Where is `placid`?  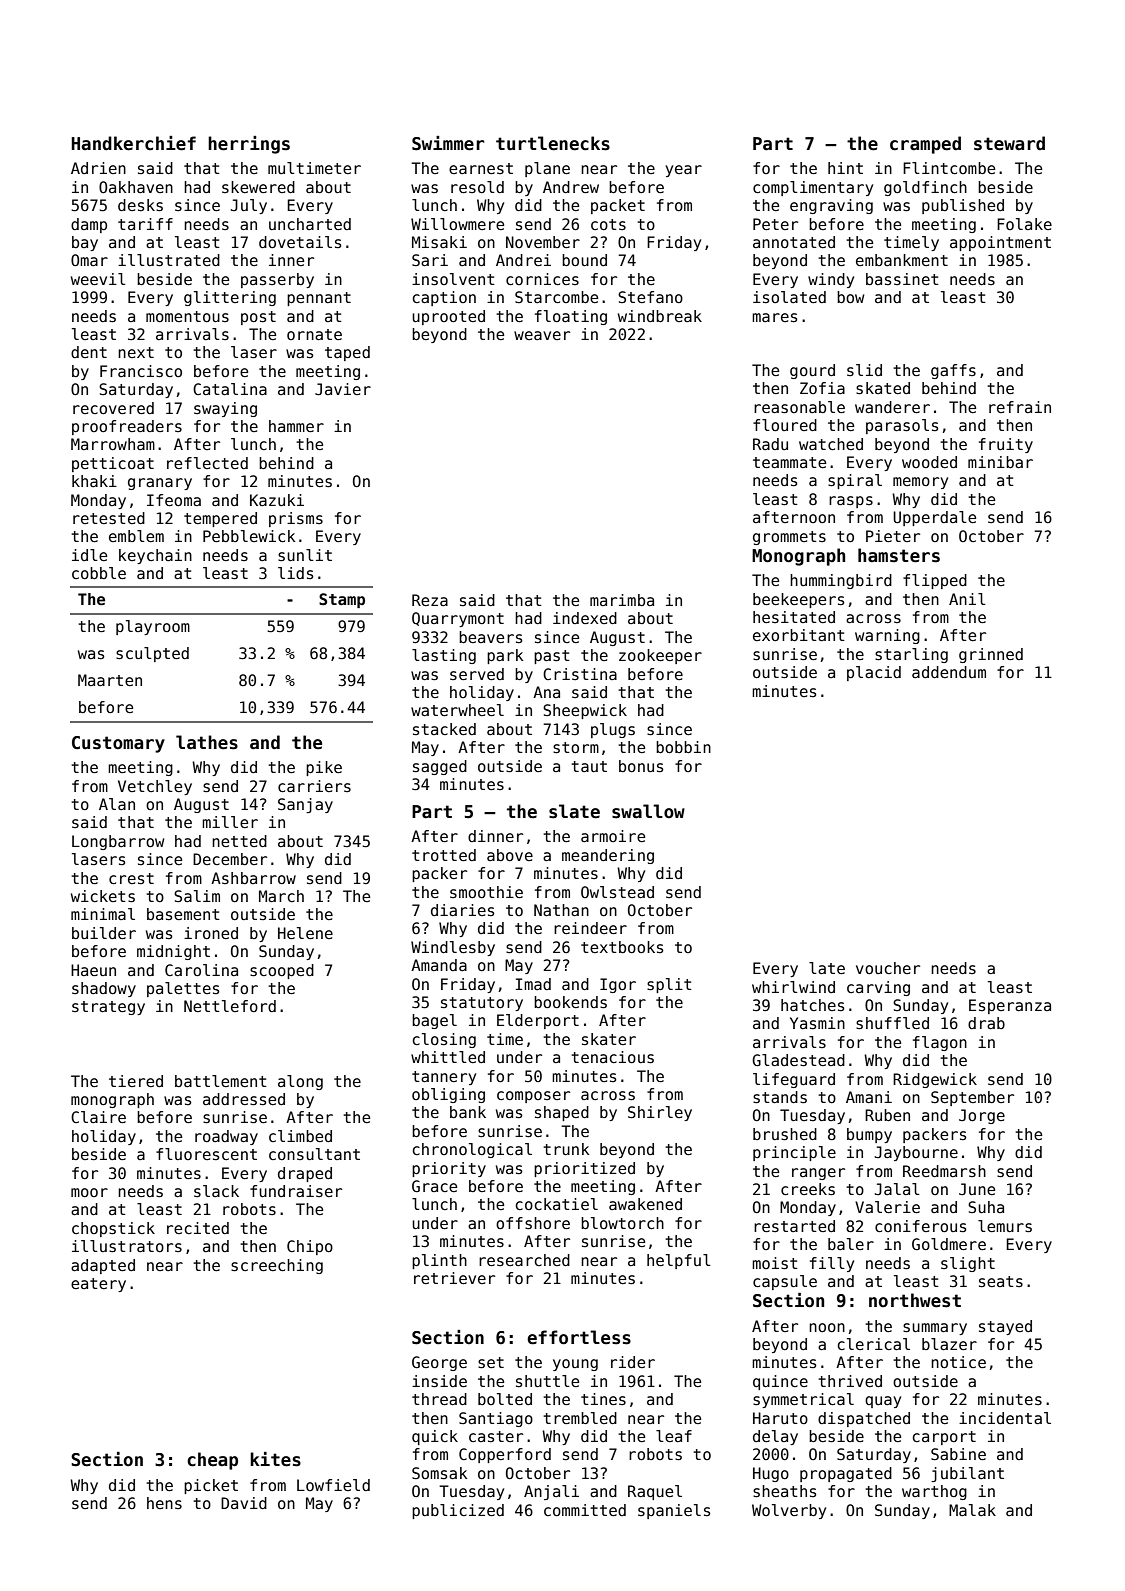
placid is located at coordinates (874, 673).
